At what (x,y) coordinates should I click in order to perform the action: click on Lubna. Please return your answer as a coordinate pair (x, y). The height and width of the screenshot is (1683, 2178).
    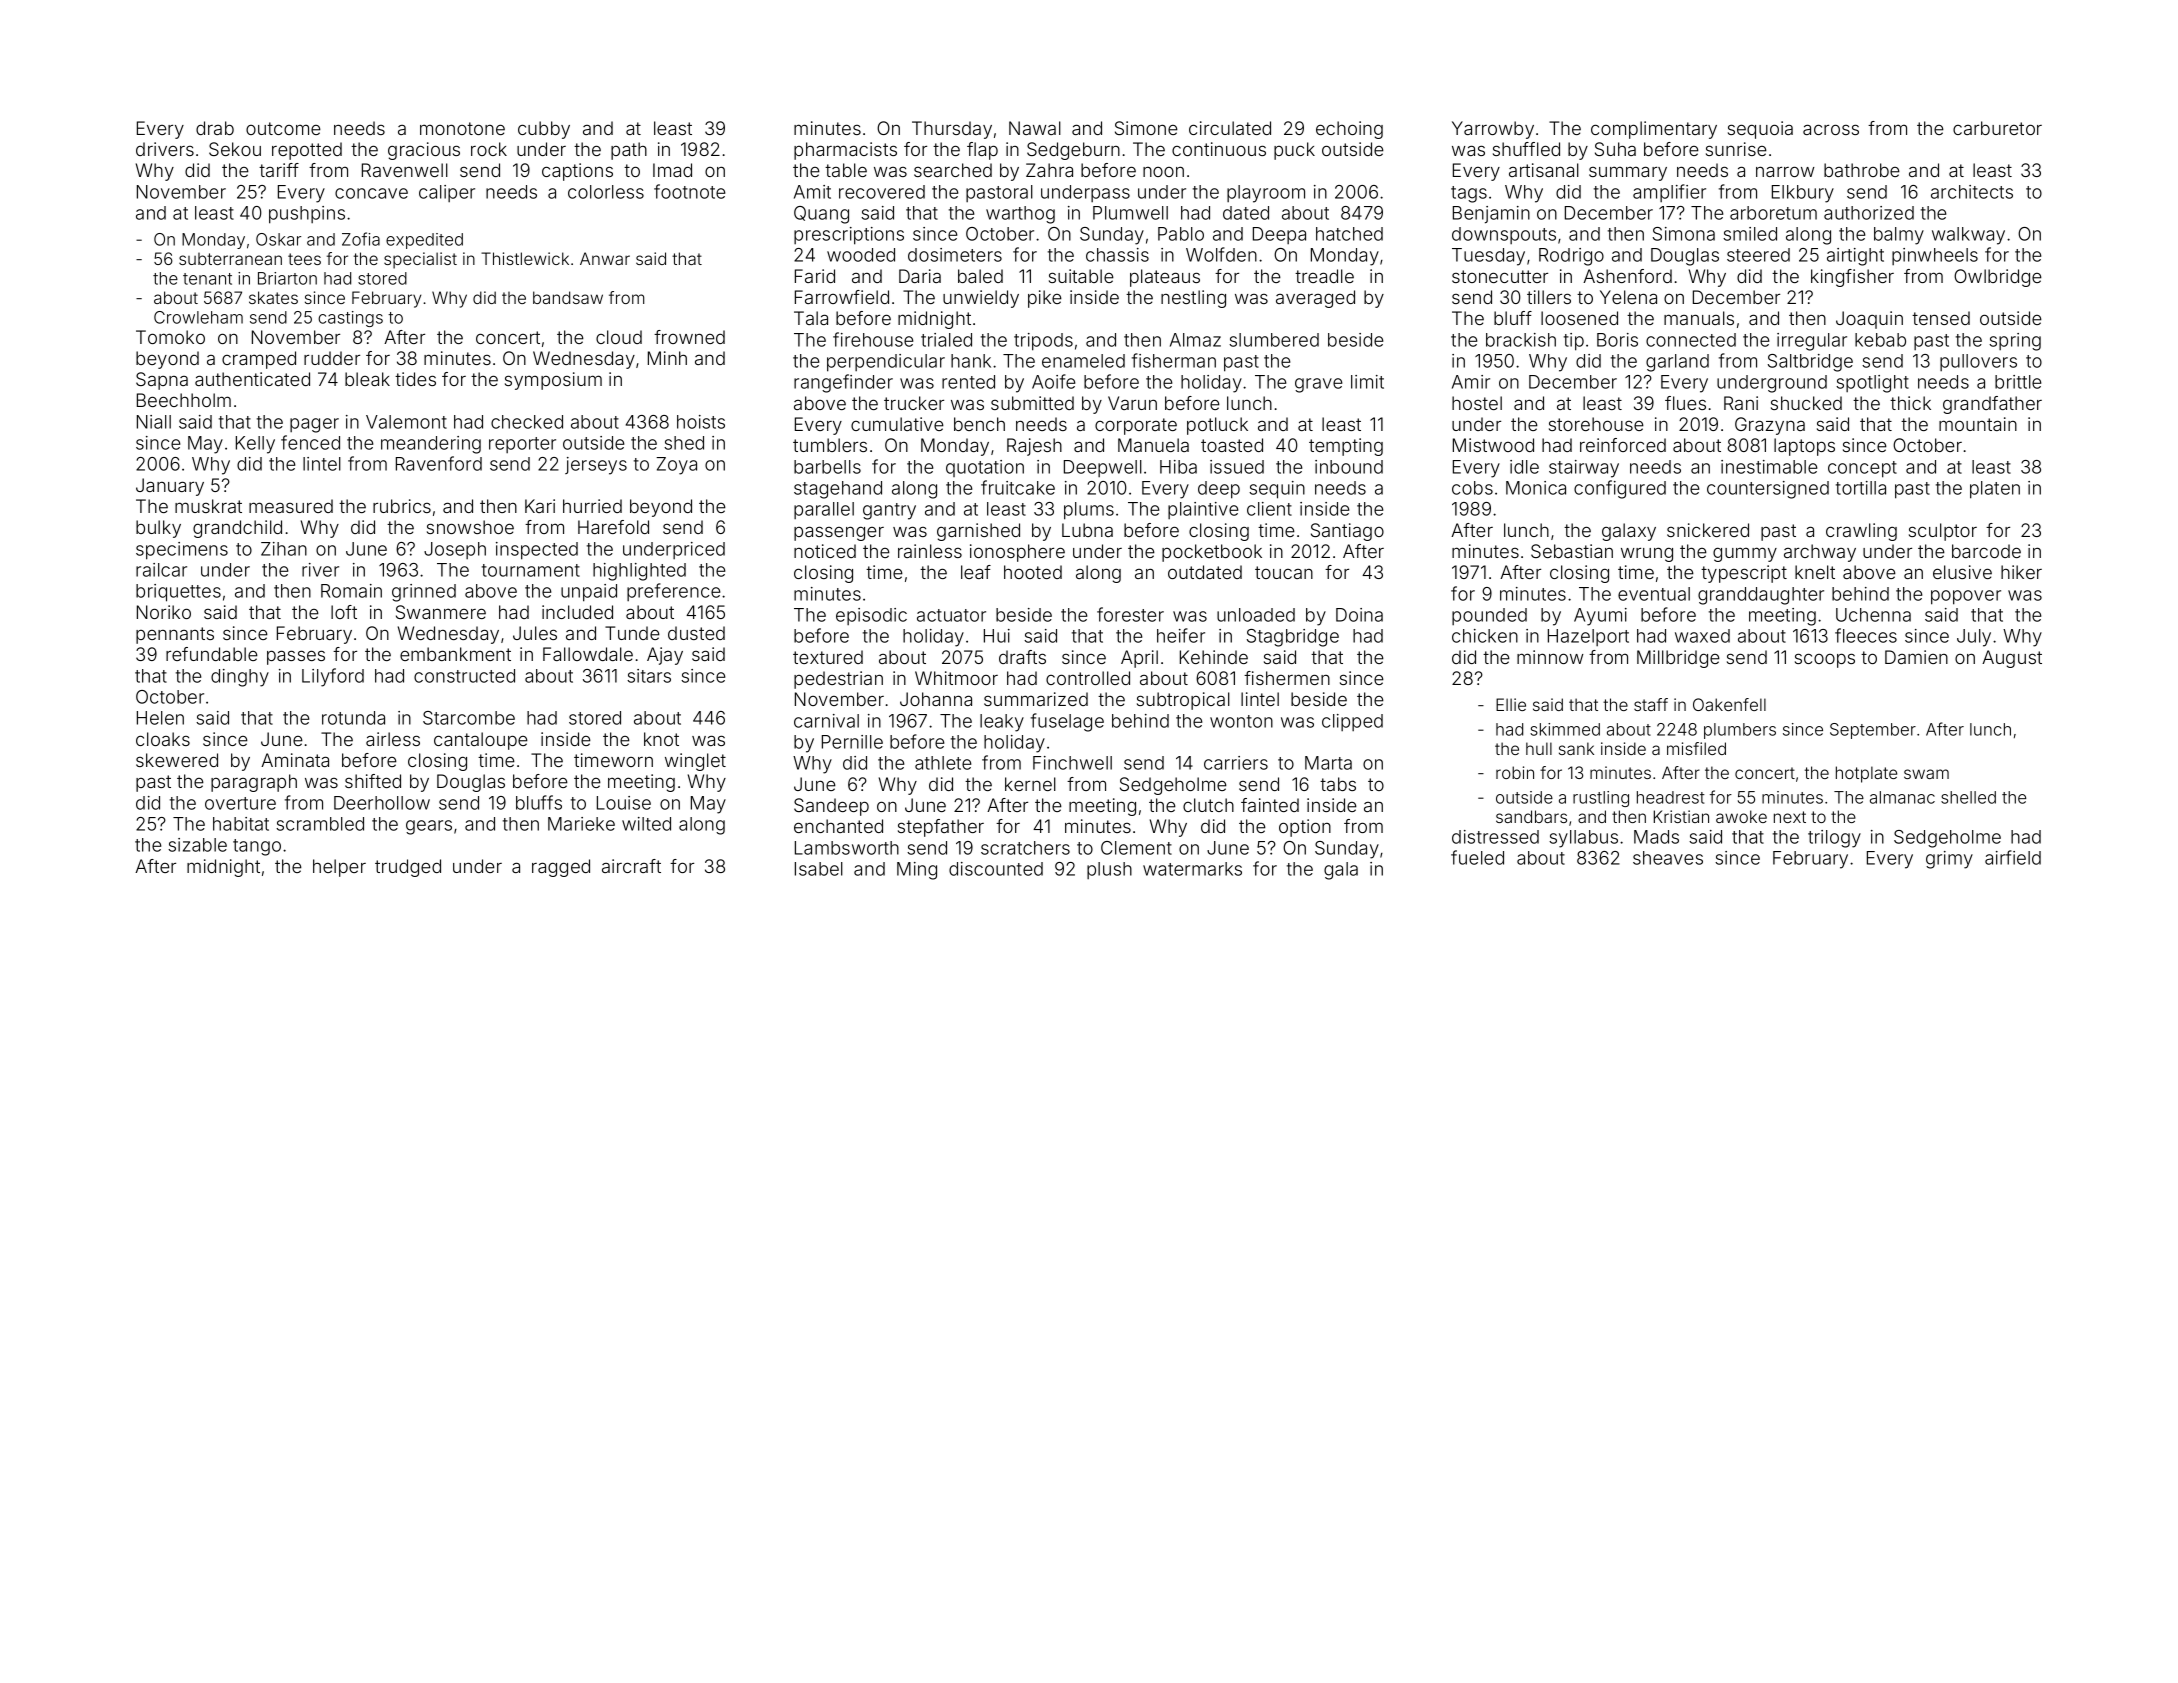
    Looking at the image, I should click on (1087, 530).
